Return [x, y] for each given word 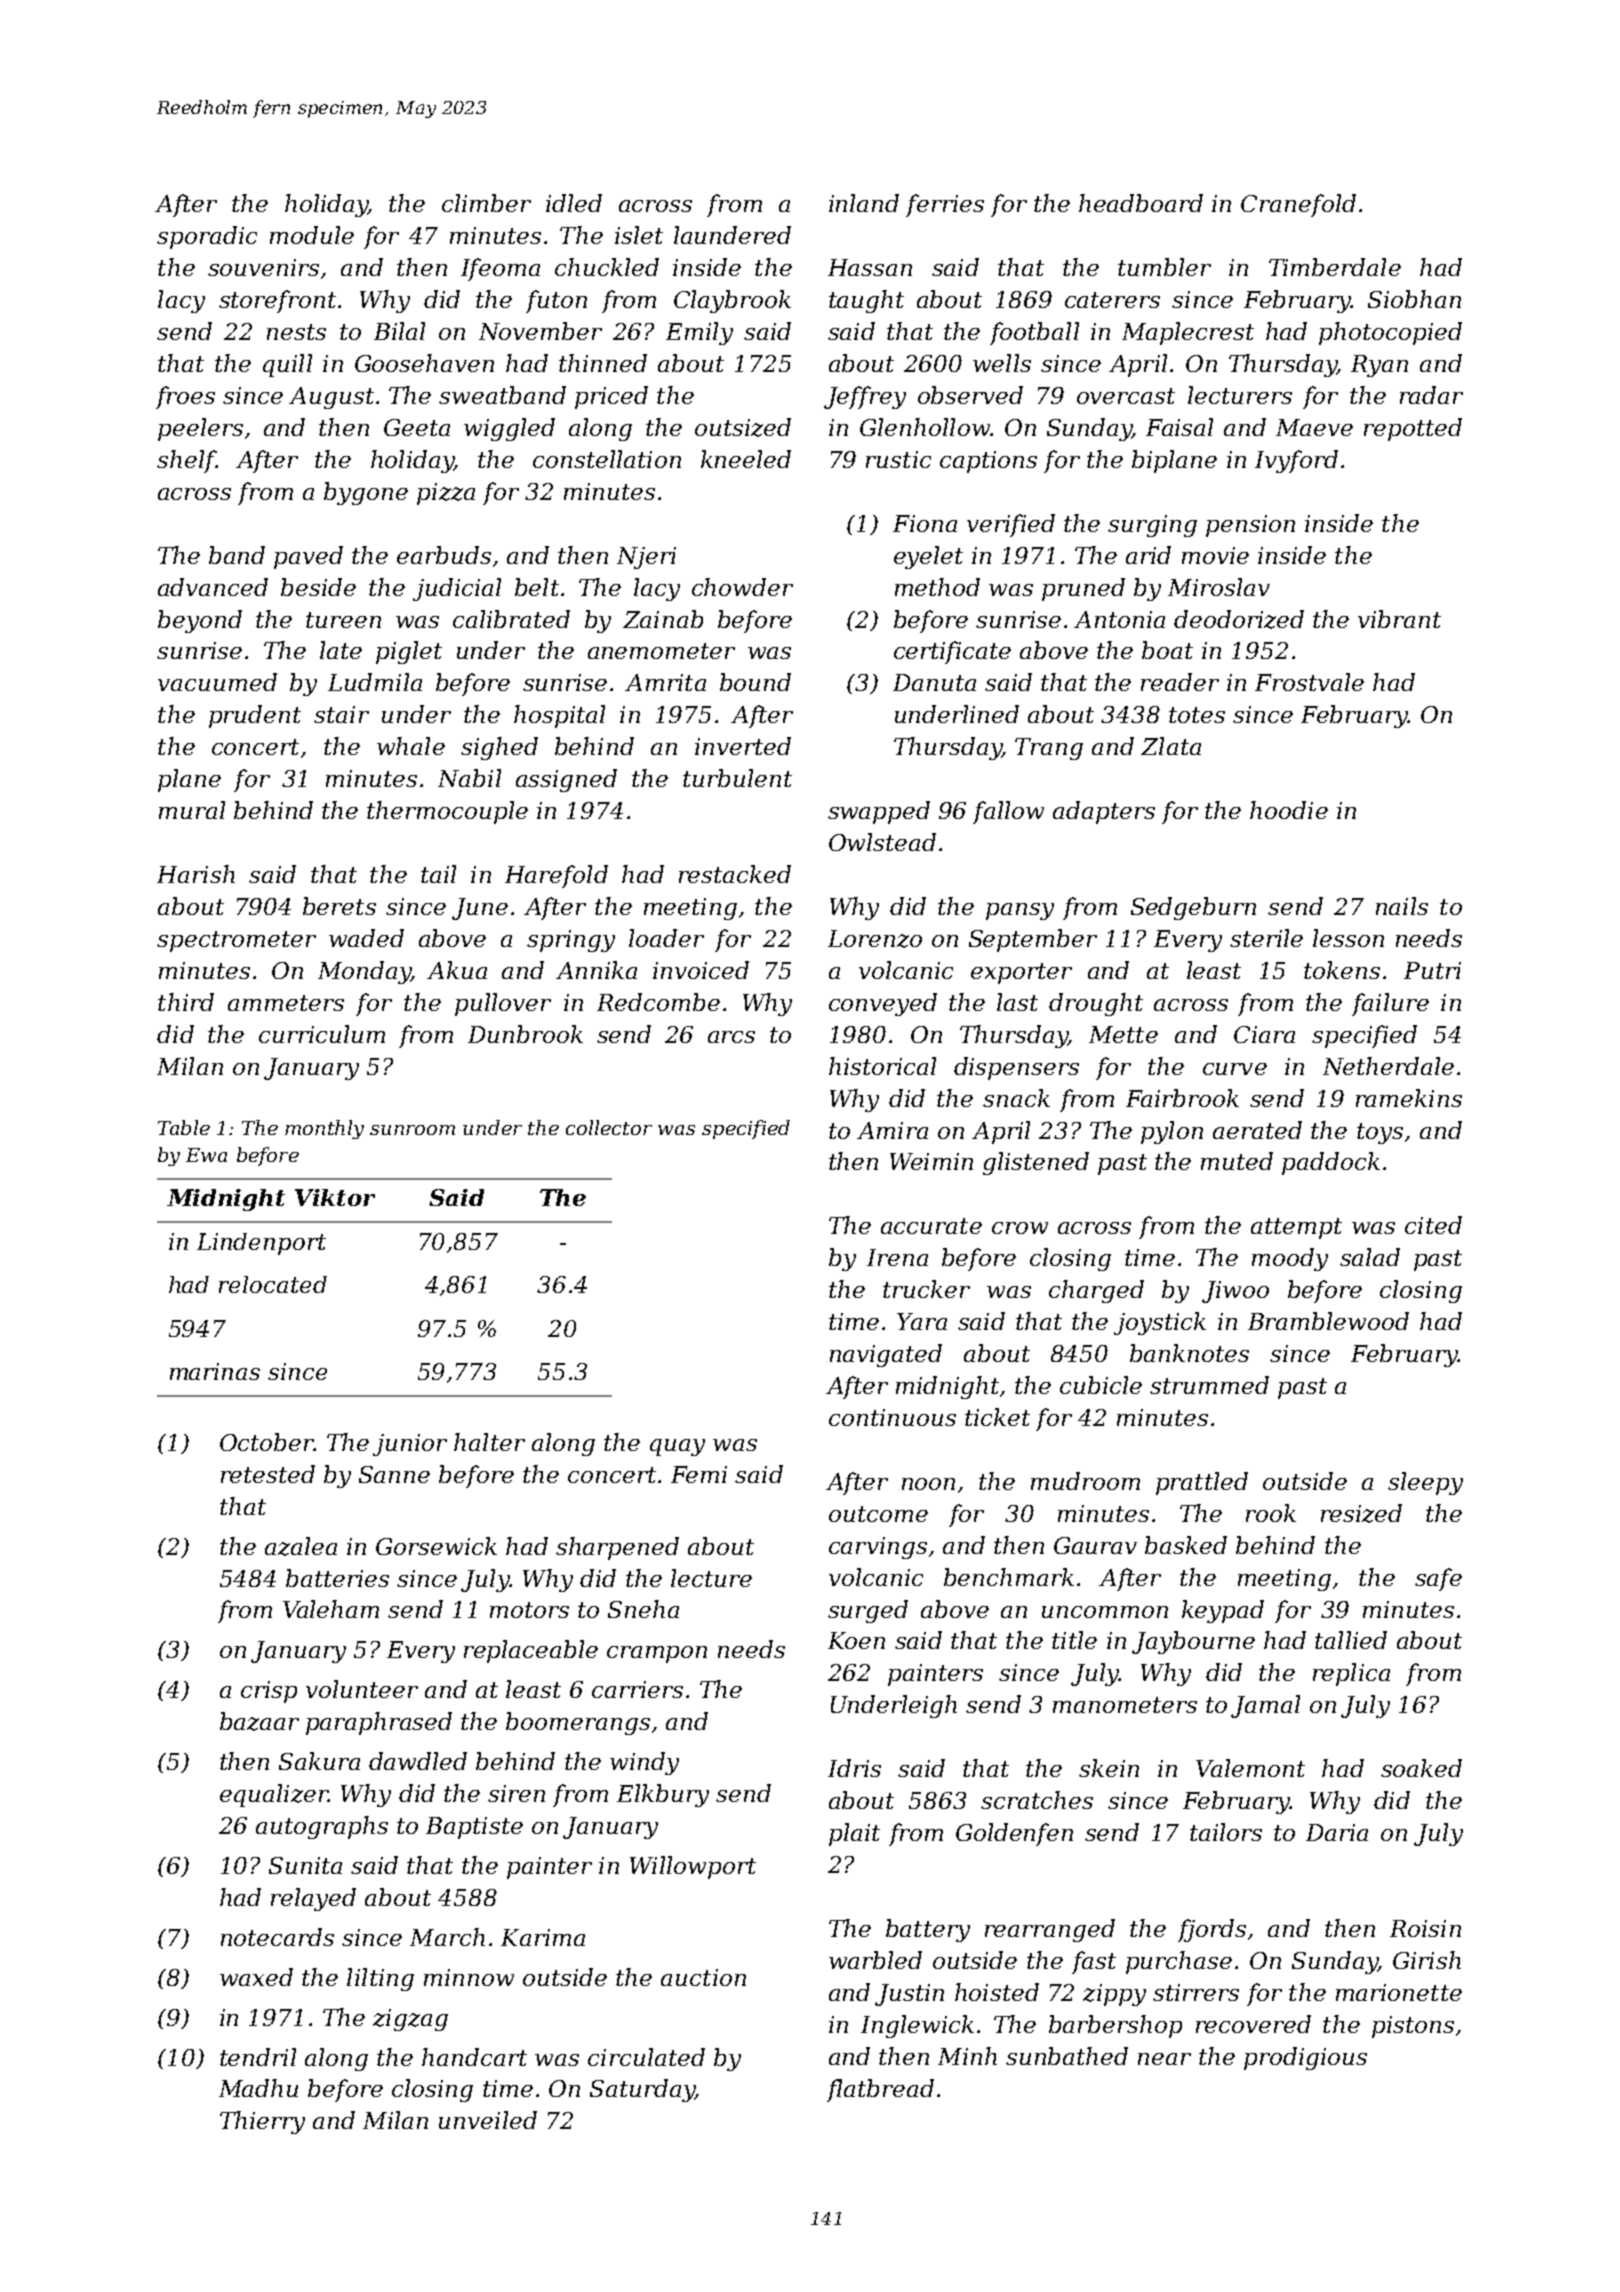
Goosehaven [424, 363]
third [186, 1002]
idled [574, 203]
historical [882, 1066]
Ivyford [1296, 461]
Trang [1049, 749]
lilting [380, 1979]
